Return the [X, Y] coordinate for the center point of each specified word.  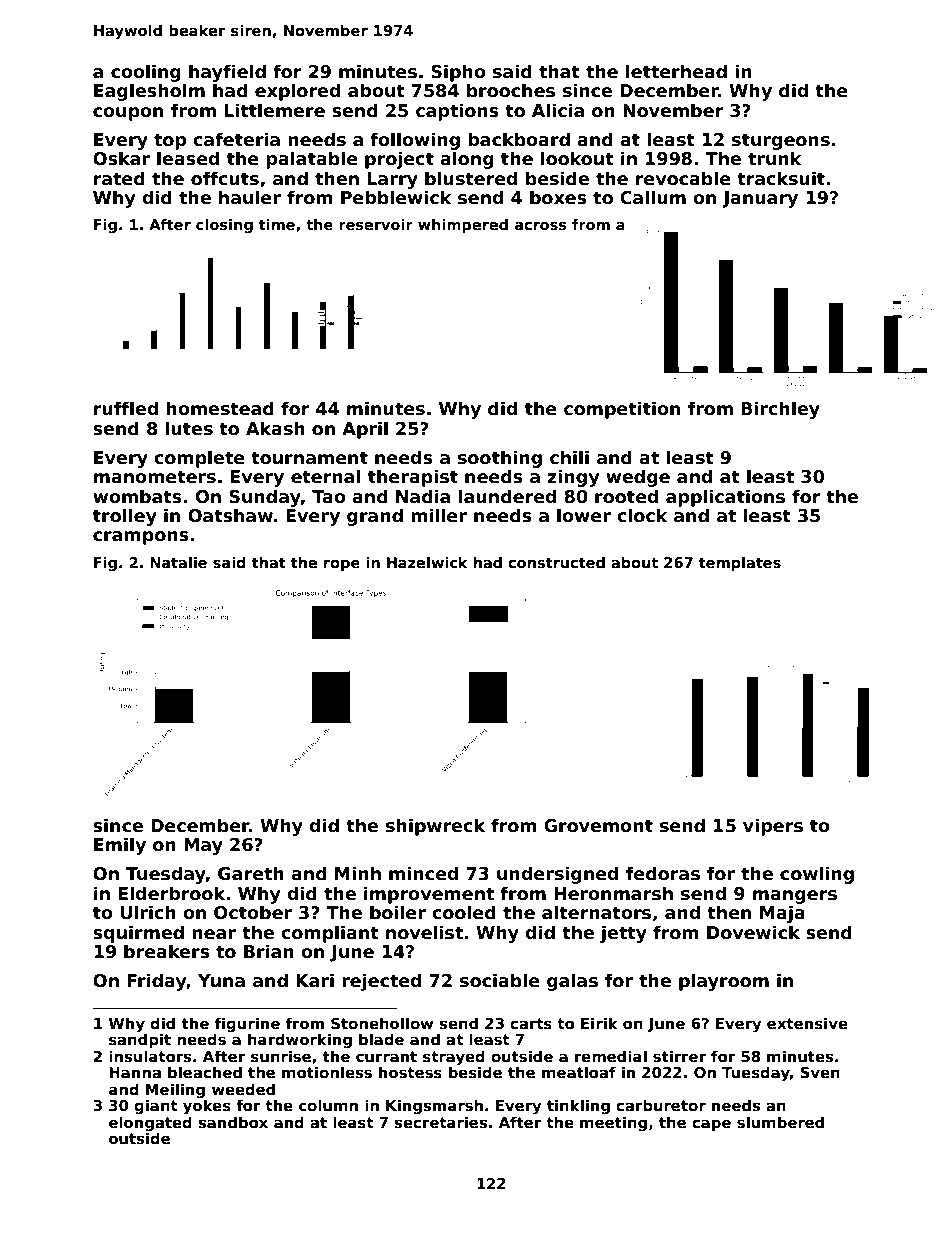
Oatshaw [230, 515]
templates [740, 564]
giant [155, 1107]
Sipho [458, 73]
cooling [146, 73]
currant [386, 1056]
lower [584, 515]
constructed [556, 562]
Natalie [178, 562]
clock [642, 515]
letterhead [676, 71]
